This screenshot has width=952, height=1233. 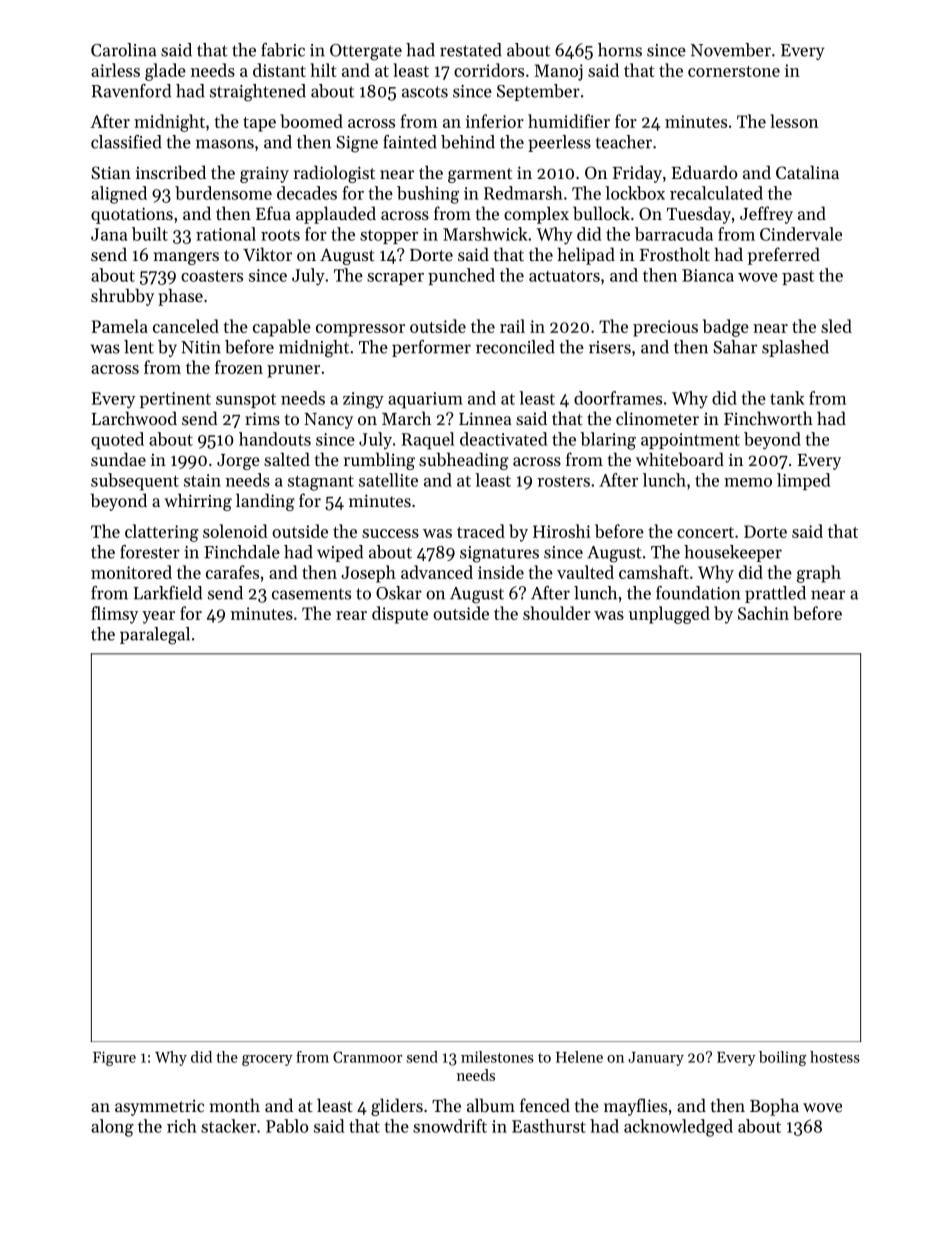 I want to click on inside, so click(x=501, y=572).
